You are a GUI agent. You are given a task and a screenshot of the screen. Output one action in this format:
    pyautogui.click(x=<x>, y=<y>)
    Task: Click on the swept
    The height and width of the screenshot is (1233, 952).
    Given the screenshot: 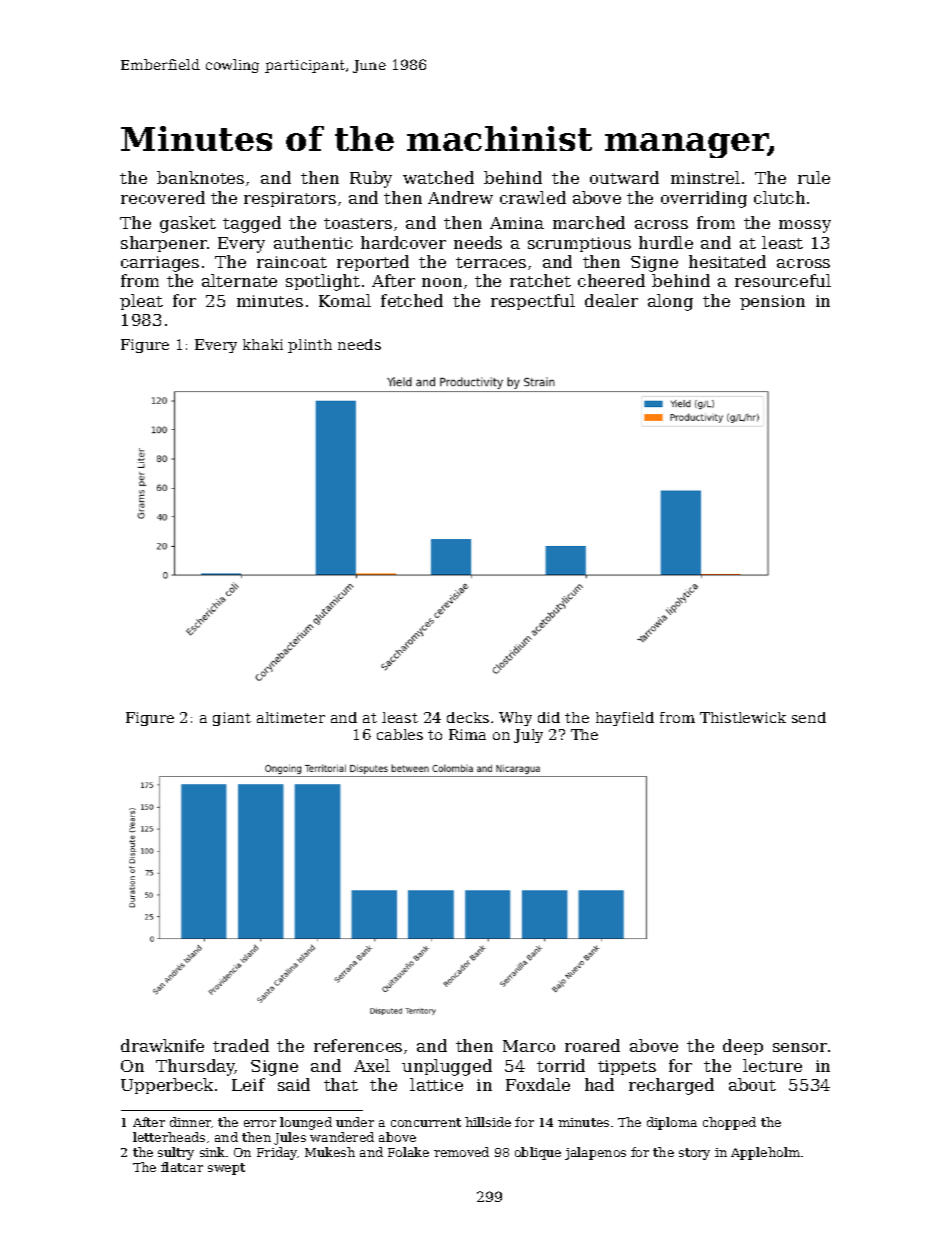 What is the action you would take?
    pyautogui.click(x=226, y=1169)
